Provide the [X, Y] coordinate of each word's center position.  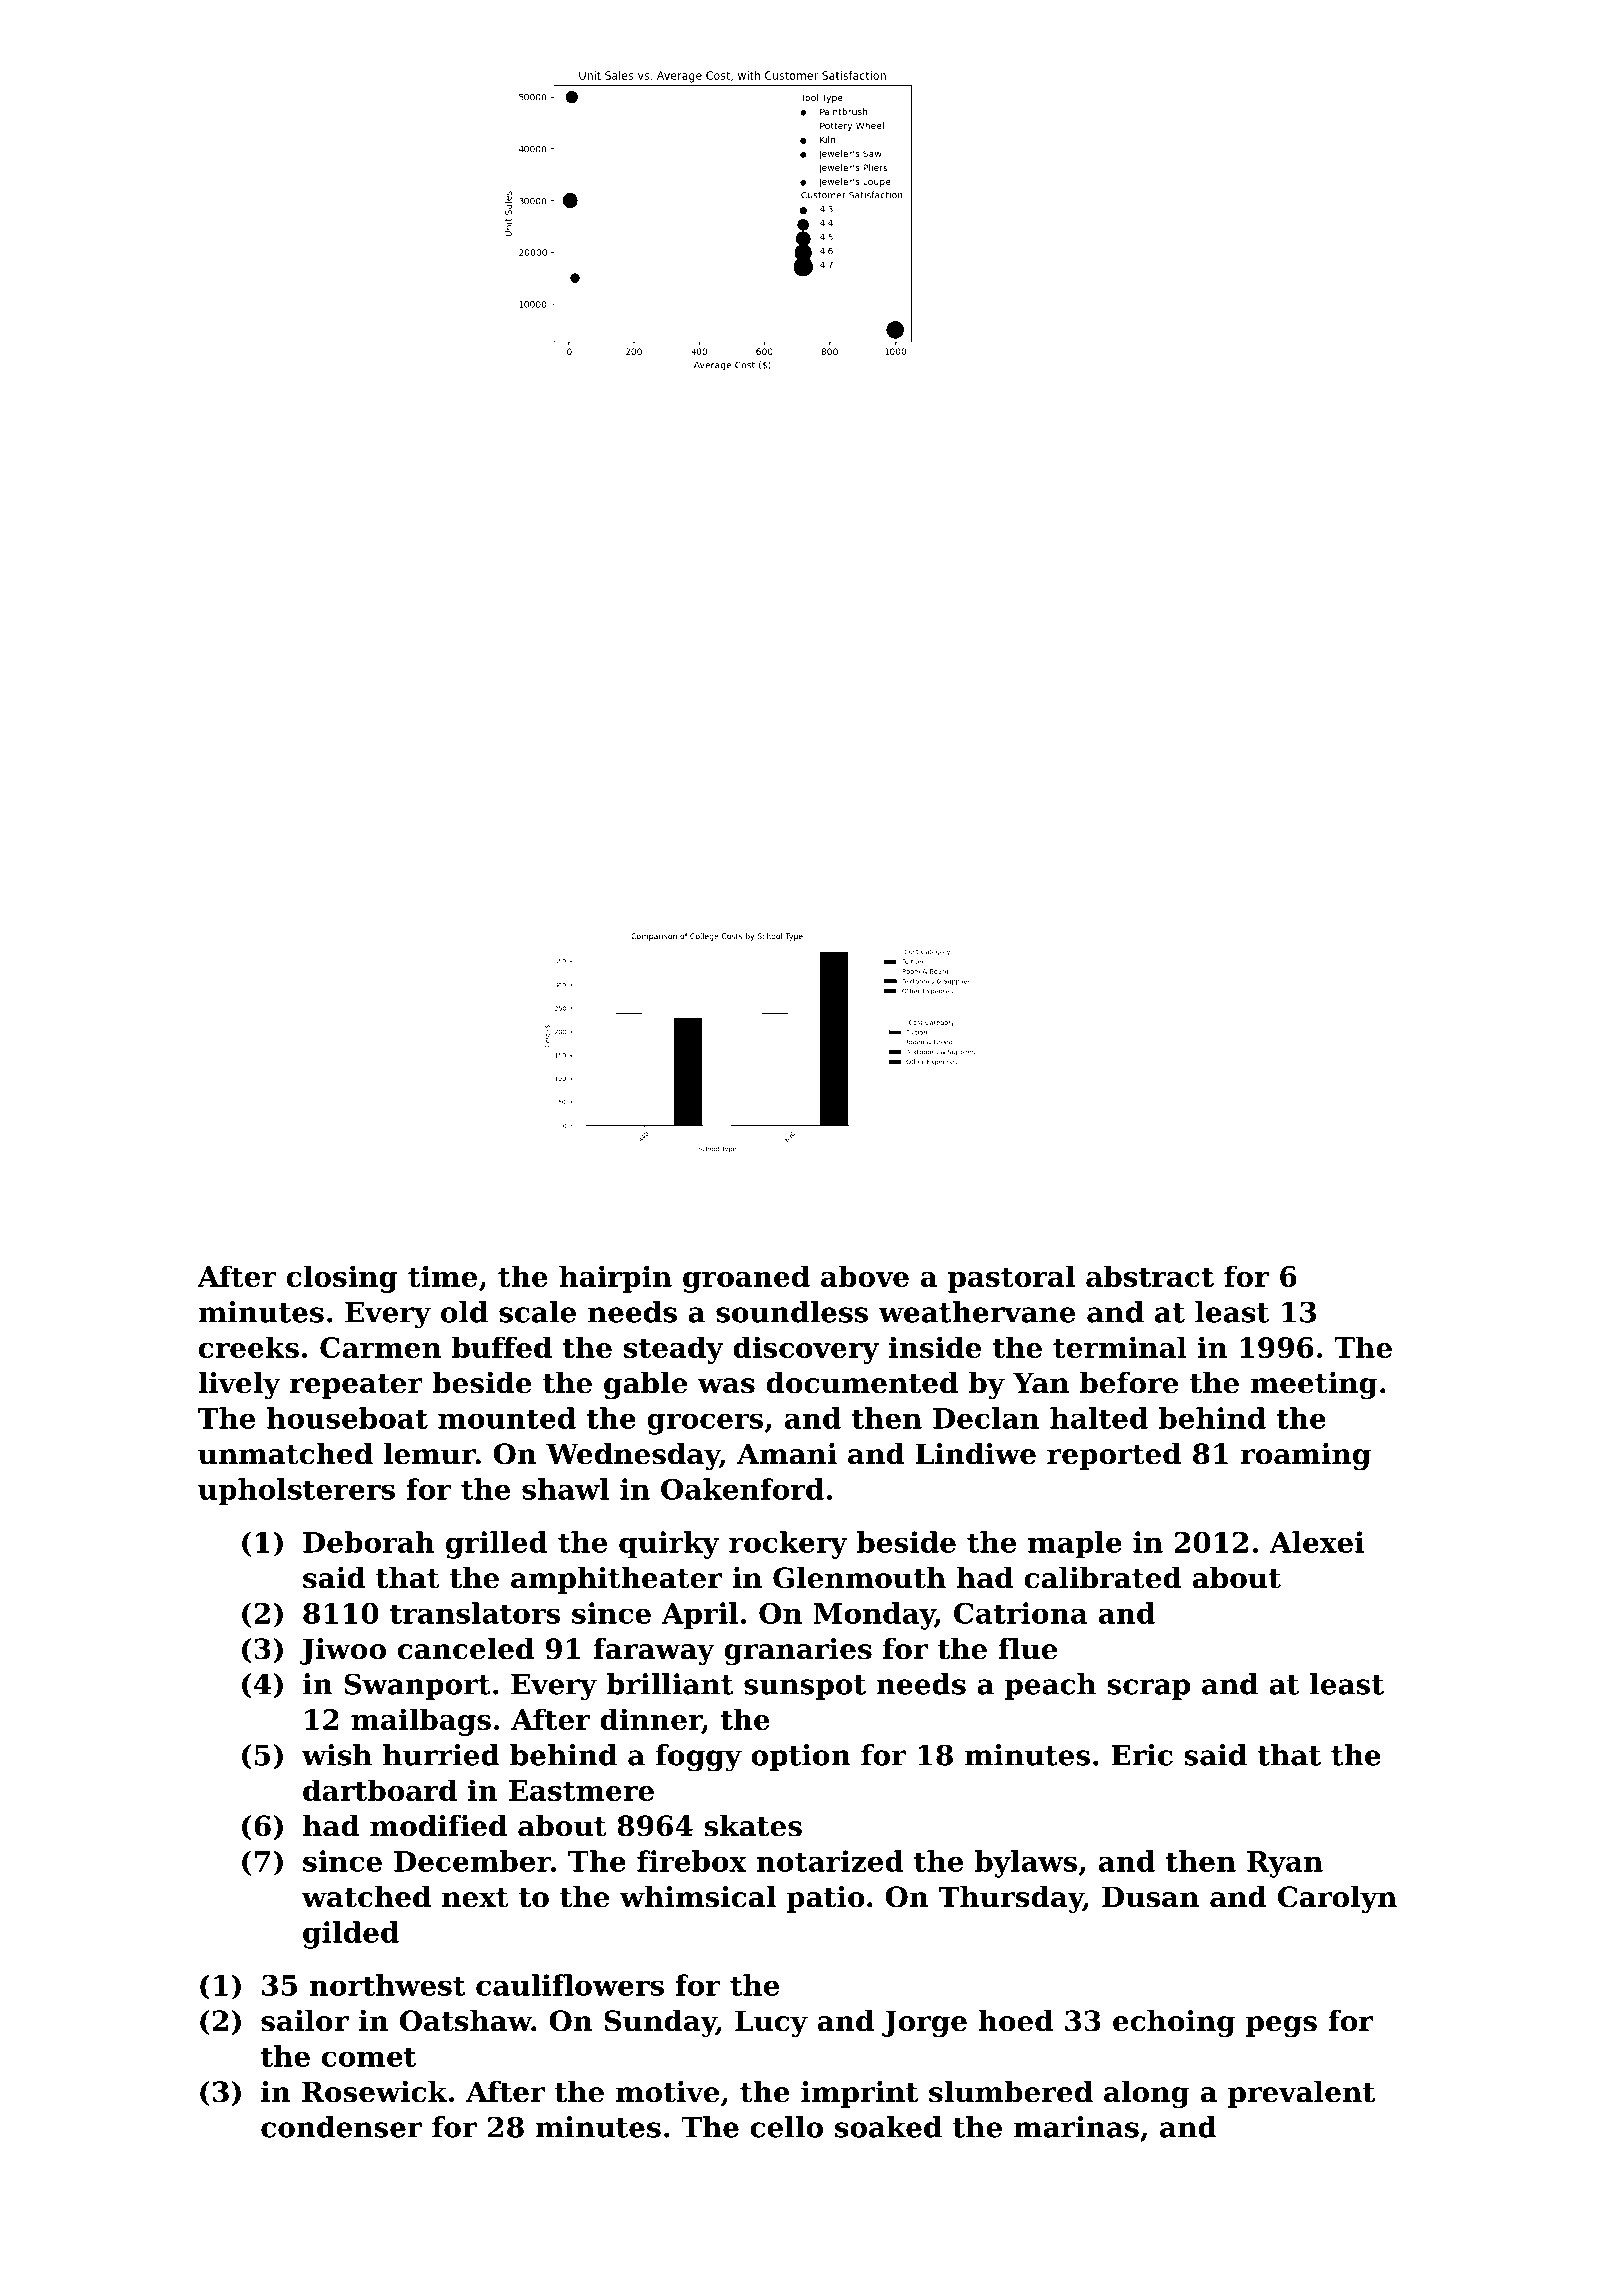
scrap [1148, 1689]
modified [438, 1826]
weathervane [976, 1312]
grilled [497, 1545]
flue [1027, 1649]
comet [369, 2057]
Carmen [380, 1347]
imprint [859, 2094]
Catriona [1021, 1613]
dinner [651, 1720]
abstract [1150, 1276]
